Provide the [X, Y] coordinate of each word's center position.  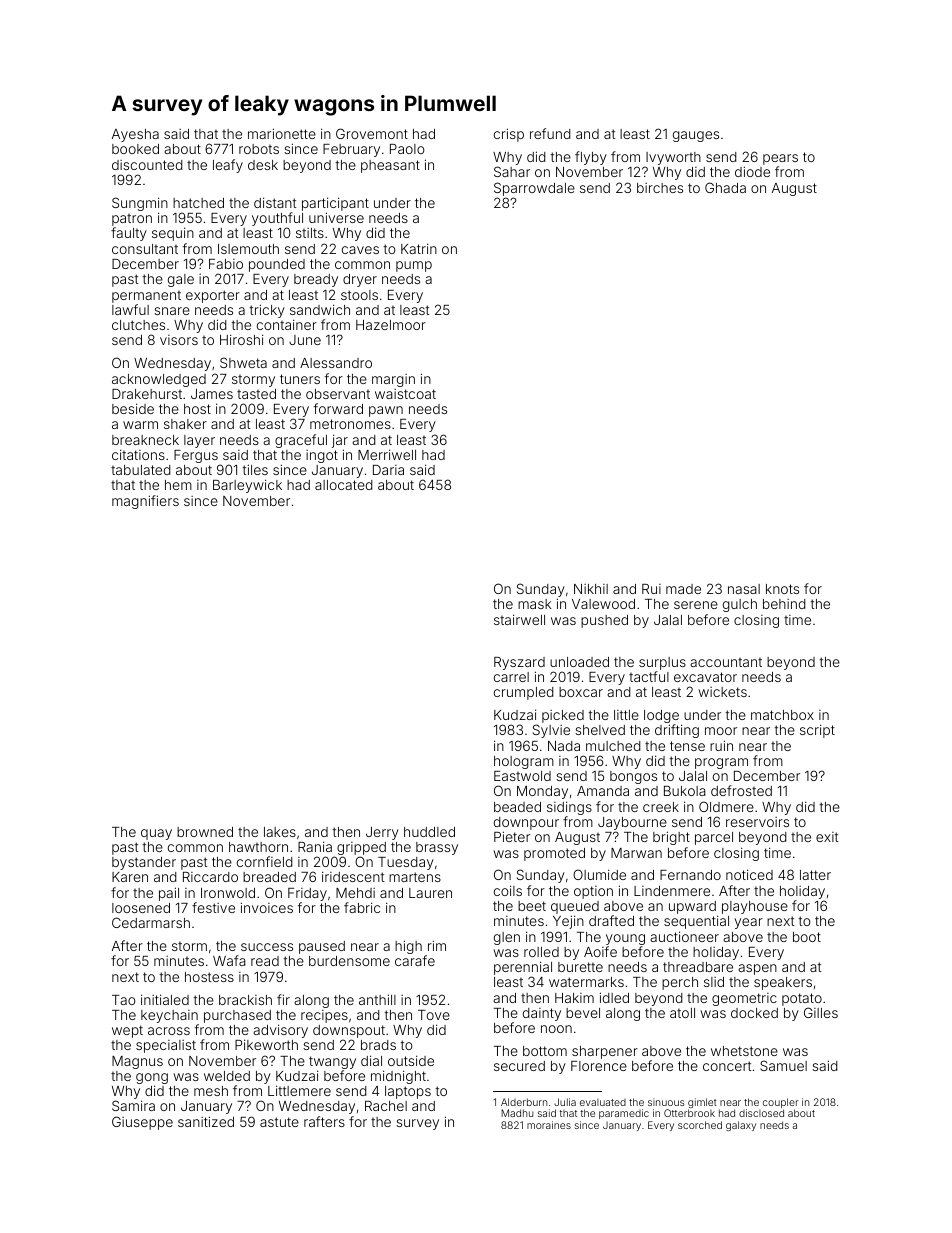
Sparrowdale [534, 189]
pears [780, 159]
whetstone [744, 1051]
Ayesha [135, 135]
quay [156, 834]
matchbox [782, 715]
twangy [332, 1062]
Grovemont [372, 133]
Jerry [382, 833]
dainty [542, 1014]
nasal [744, 589]
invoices [267, 907]
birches [660, 188]
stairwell [519, 619]
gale [181, 280]
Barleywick [247, 486]
